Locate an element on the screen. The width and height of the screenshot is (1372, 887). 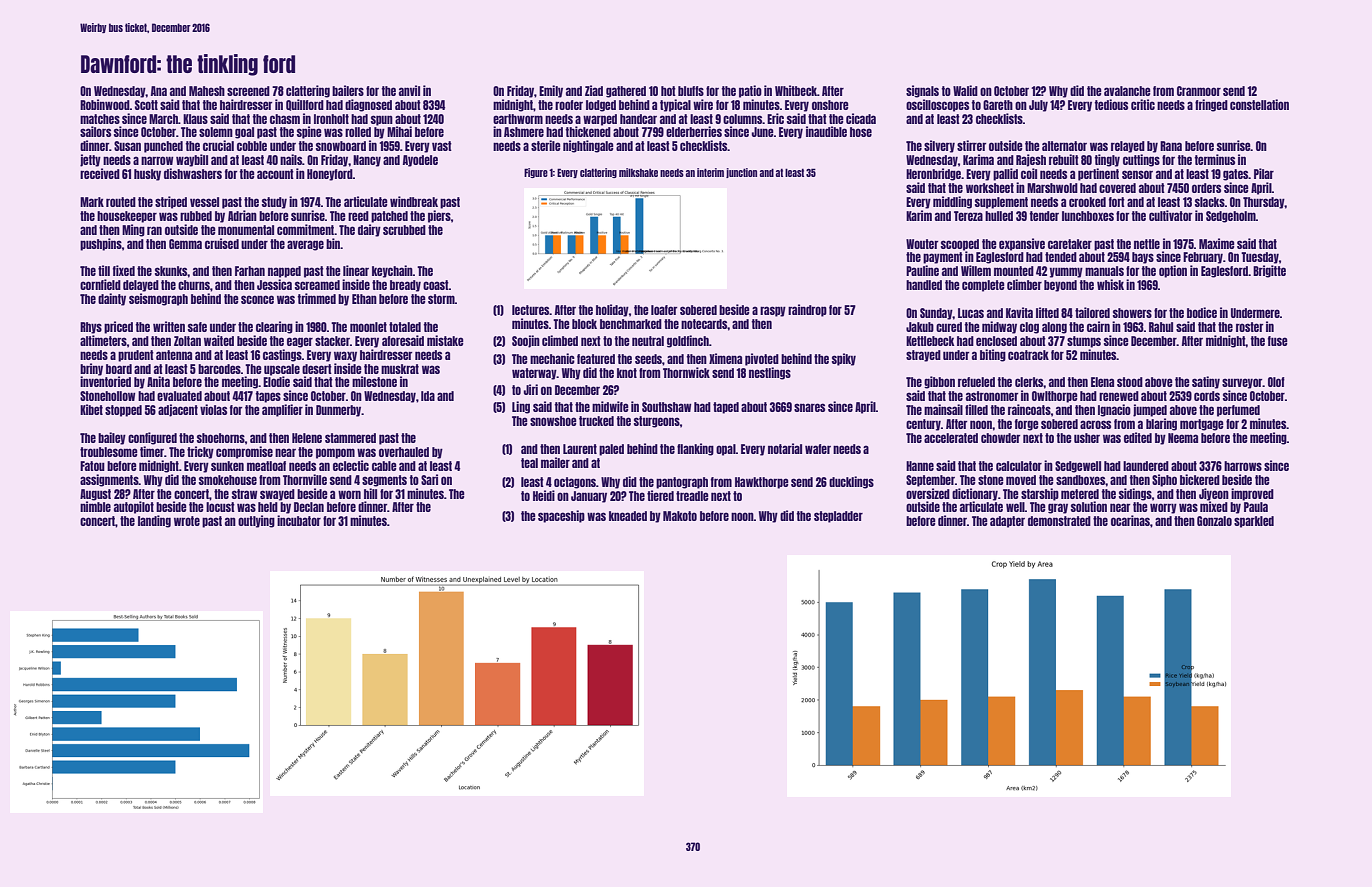
avalanche is located at coordinates (1127, 91).
